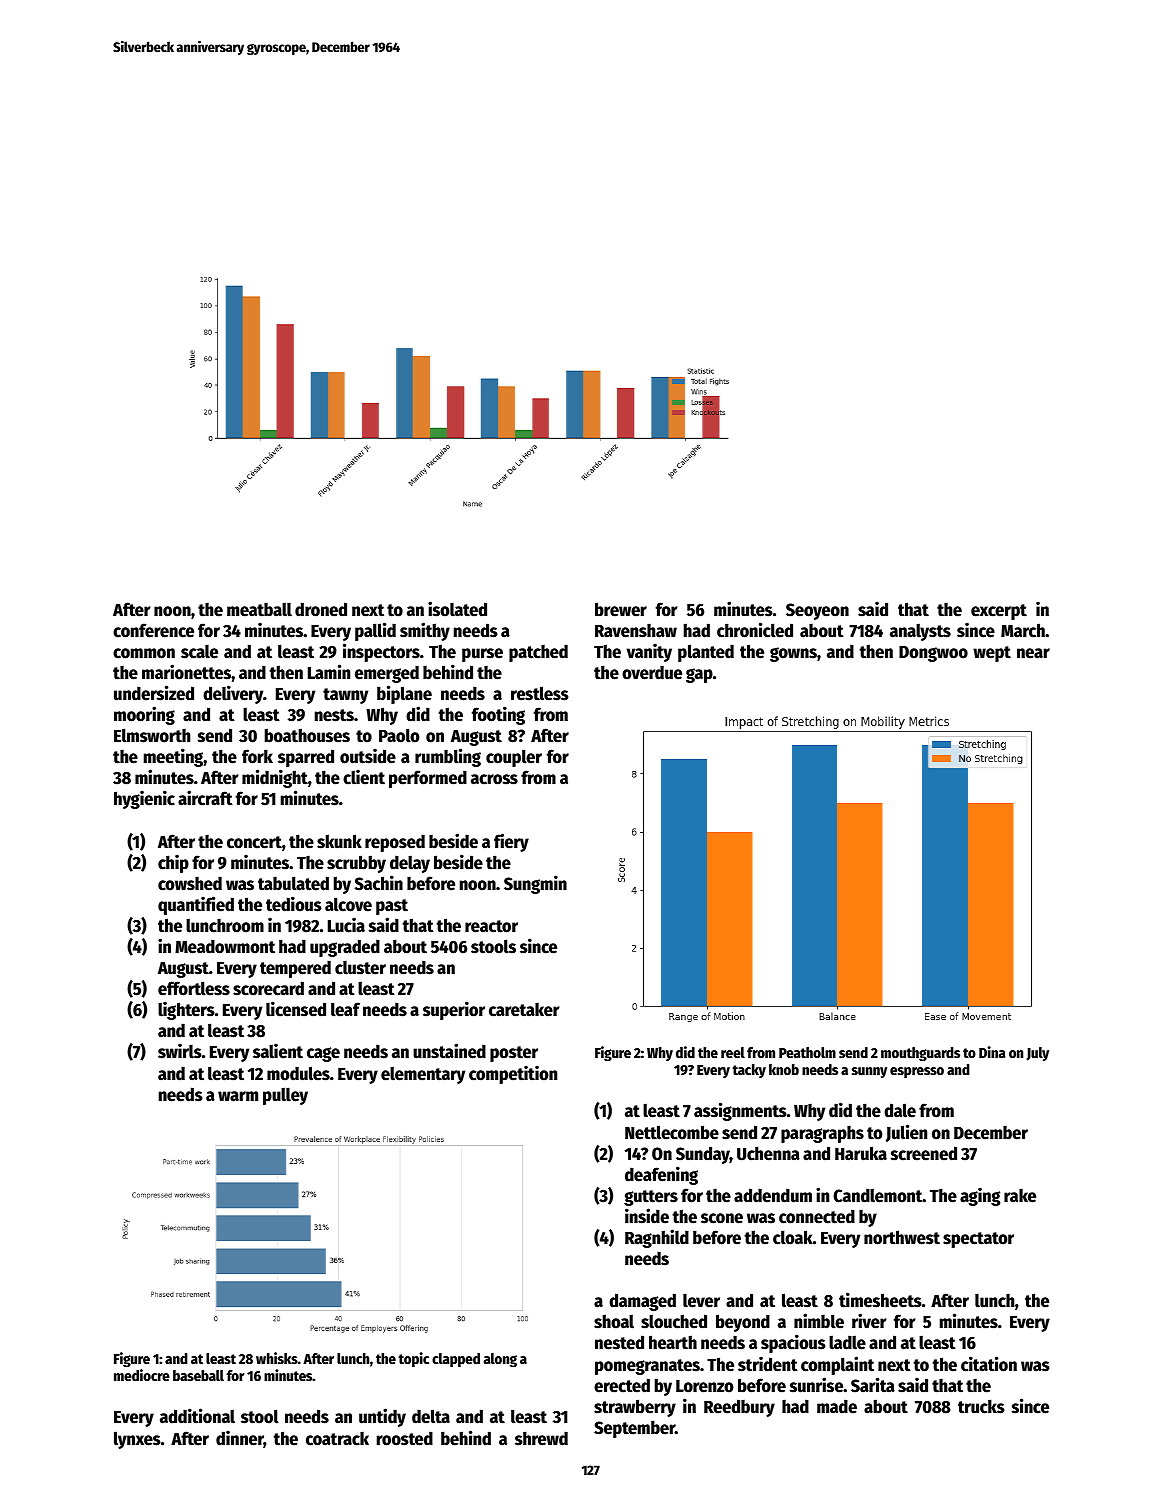 The width and height of the document is (1163, 1505). What do you see at coordinates (699, 675) in the document?
I see `gap` at bounding box center [699, 675].
